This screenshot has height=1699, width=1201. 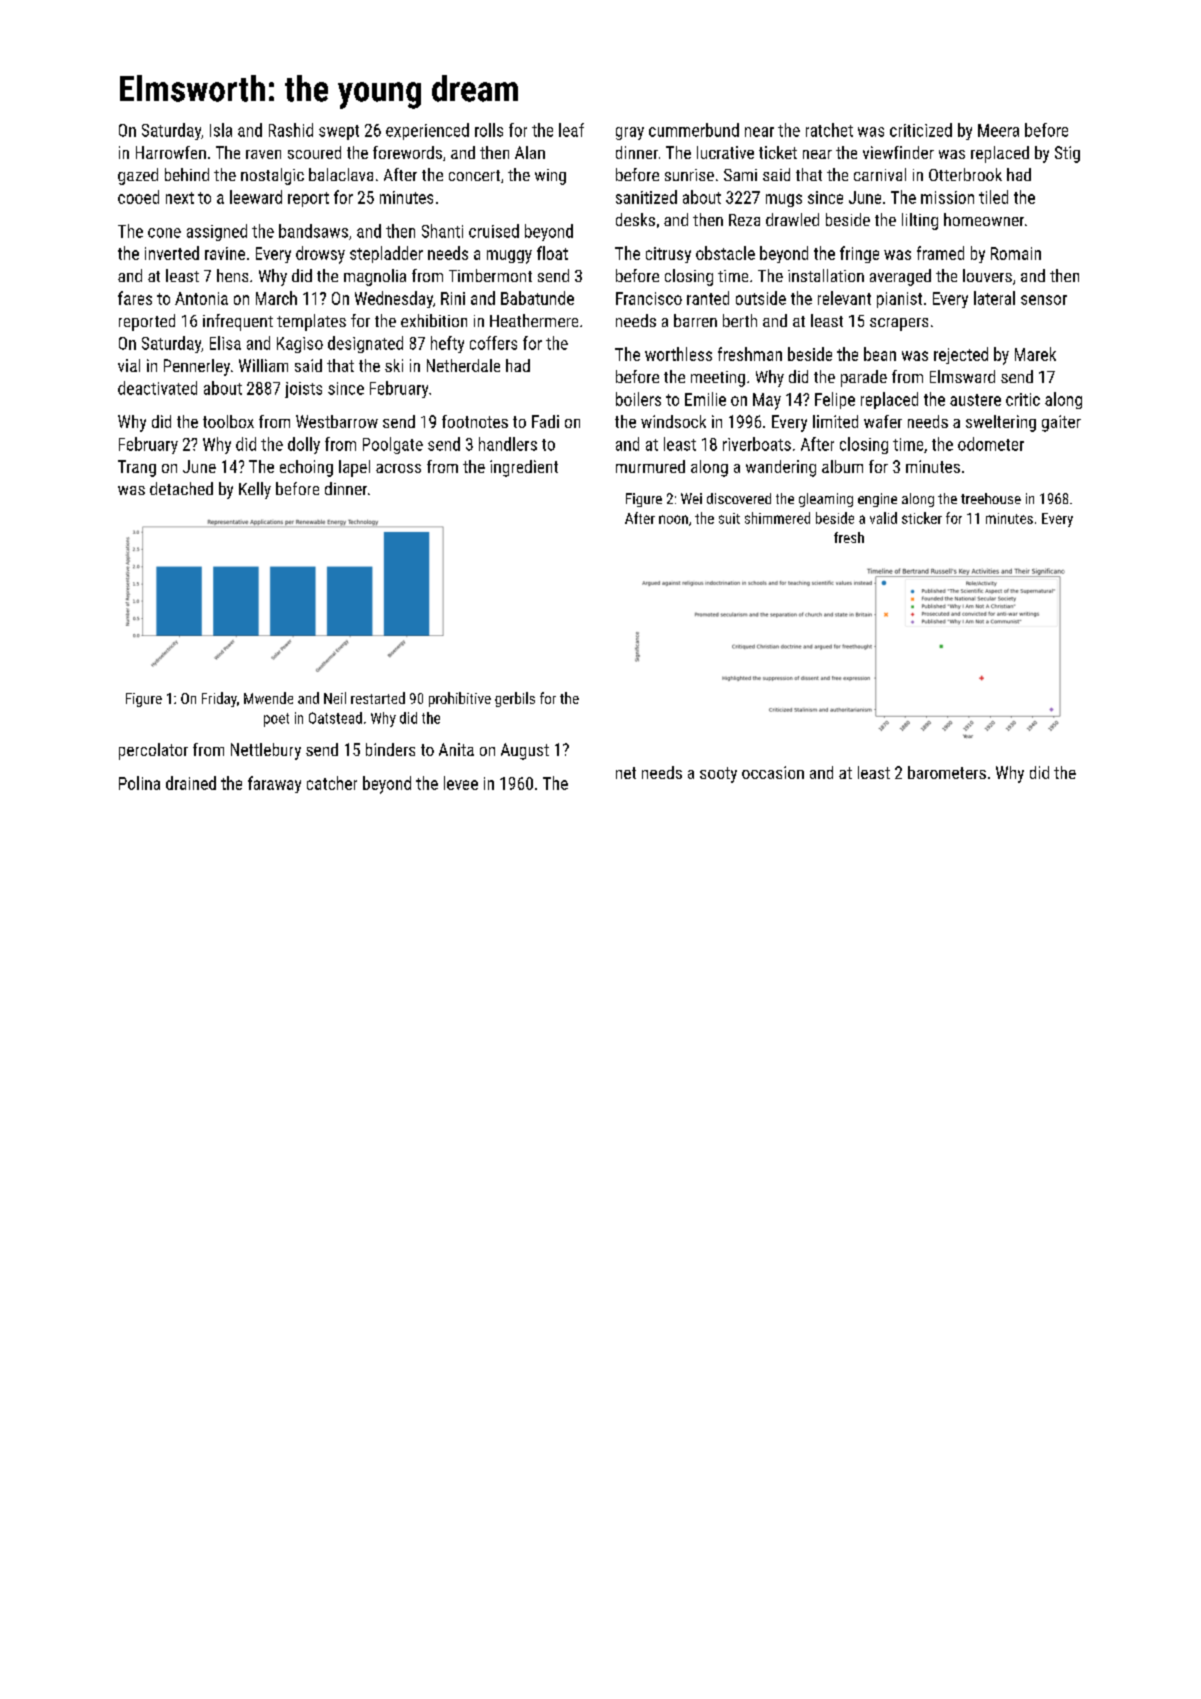 I want to click on levee, so click(x=461, y=783).
